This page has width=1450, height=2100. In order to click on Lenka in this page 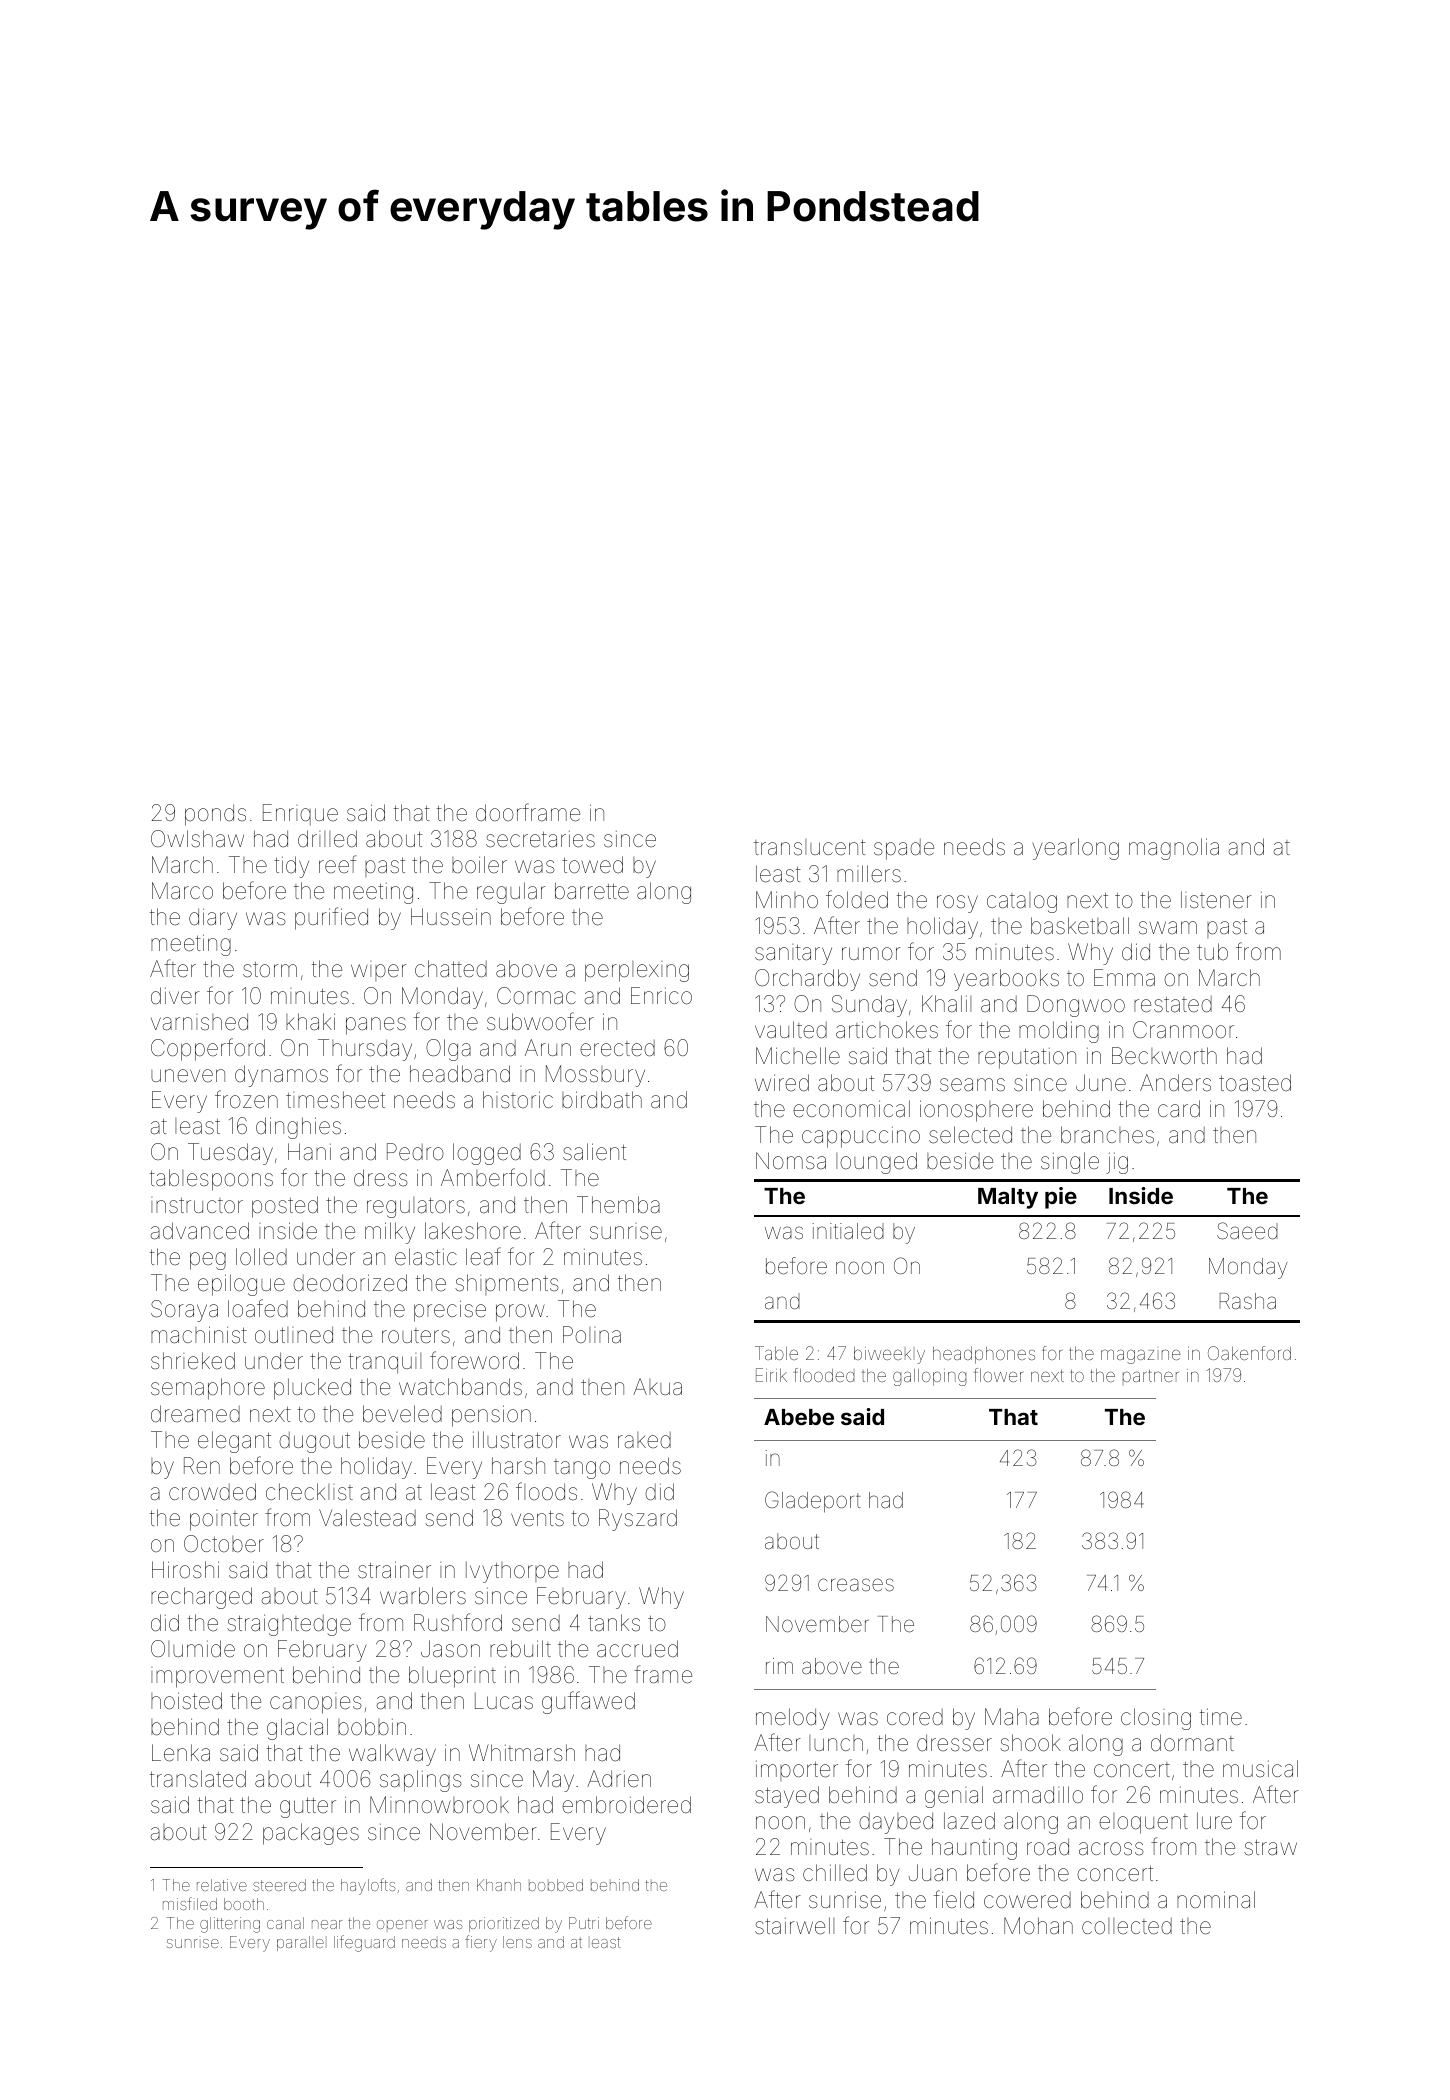, I will do `click(181, 1753)`.
